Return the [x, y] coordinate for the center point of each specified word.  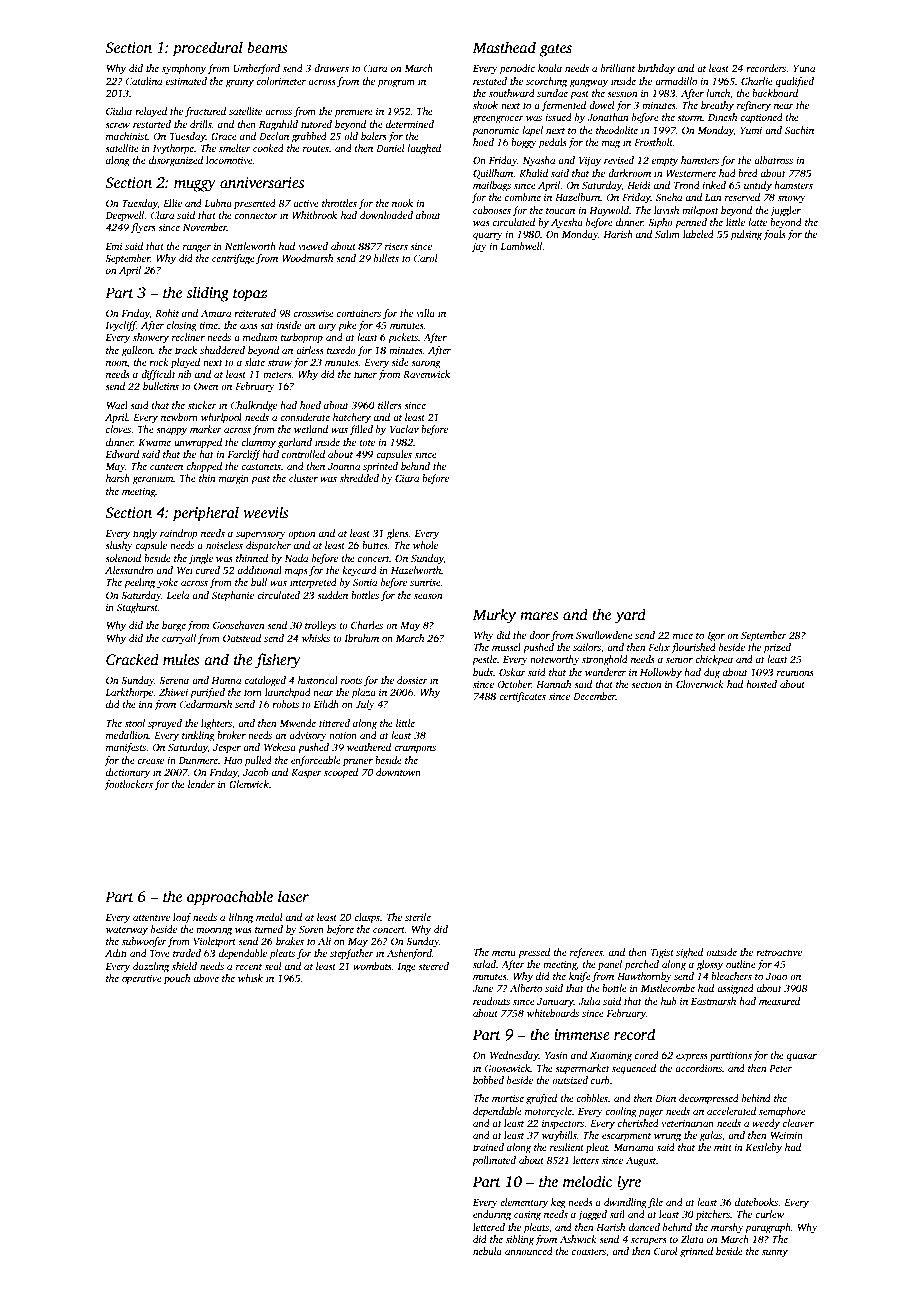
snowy [792, 200]
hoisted [761, 684]
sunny [775, 1254]
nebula [487, 1251]
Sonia [365, 582]
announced [529, 1251]
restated [490, 81]
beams [267, 47]
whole [425, 545]
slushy [119, 546]
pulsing [746, 235]
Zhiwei [173, 692]
